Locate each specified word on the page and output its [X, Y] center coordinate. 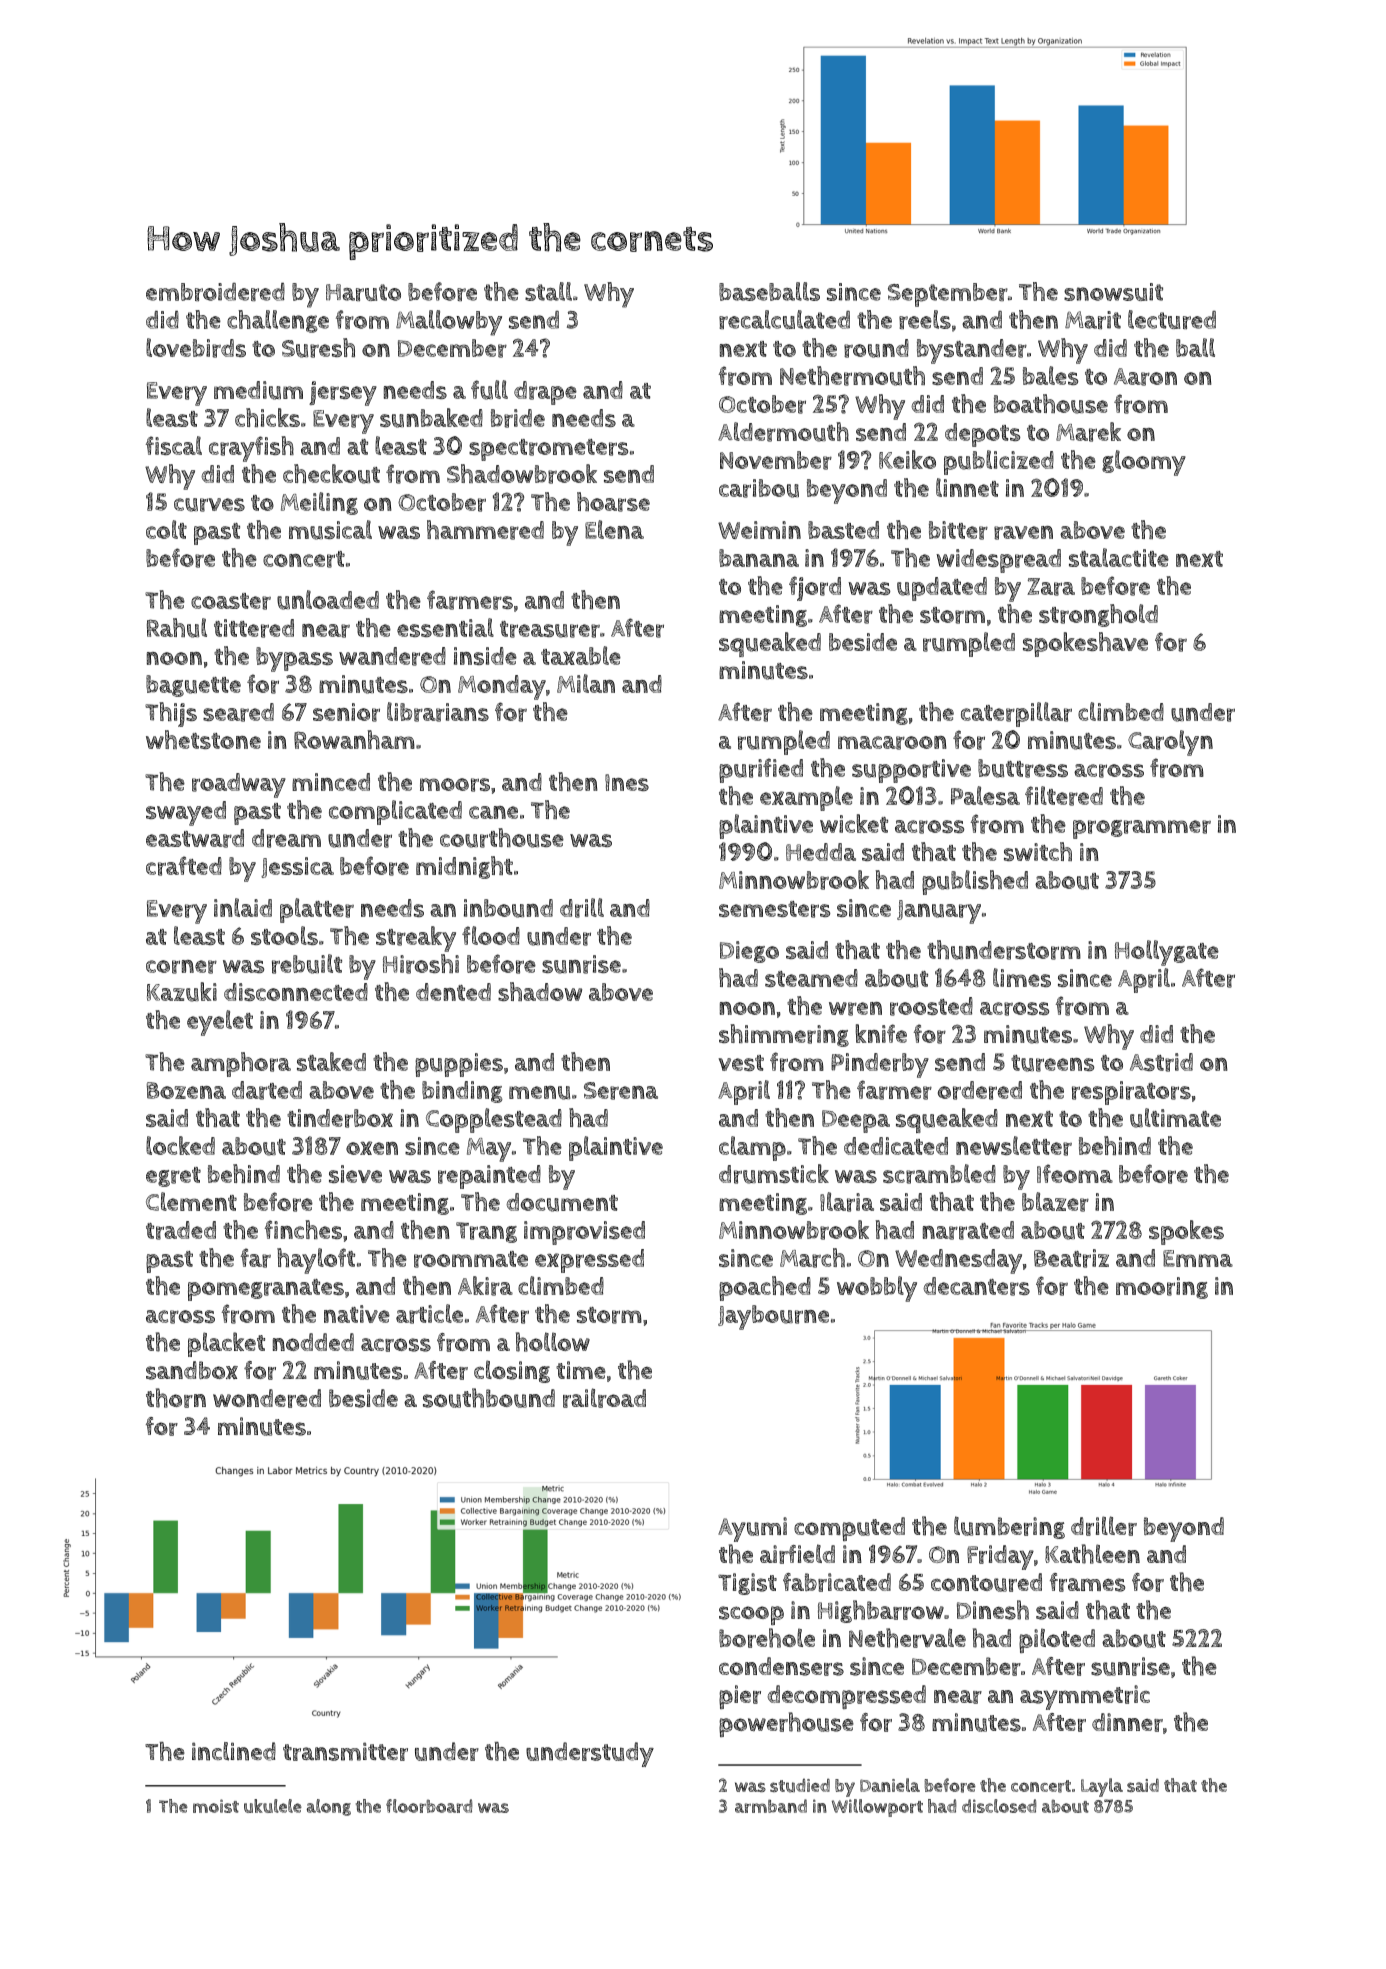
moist [216, 1806]
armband [771, 1806]
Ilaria [847, 1202]
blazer [1055, 1202]
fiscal [174, 445]
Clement [191, 1201]
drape [545, 393]
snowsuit [1113, 292]
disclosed [999, 1806]
